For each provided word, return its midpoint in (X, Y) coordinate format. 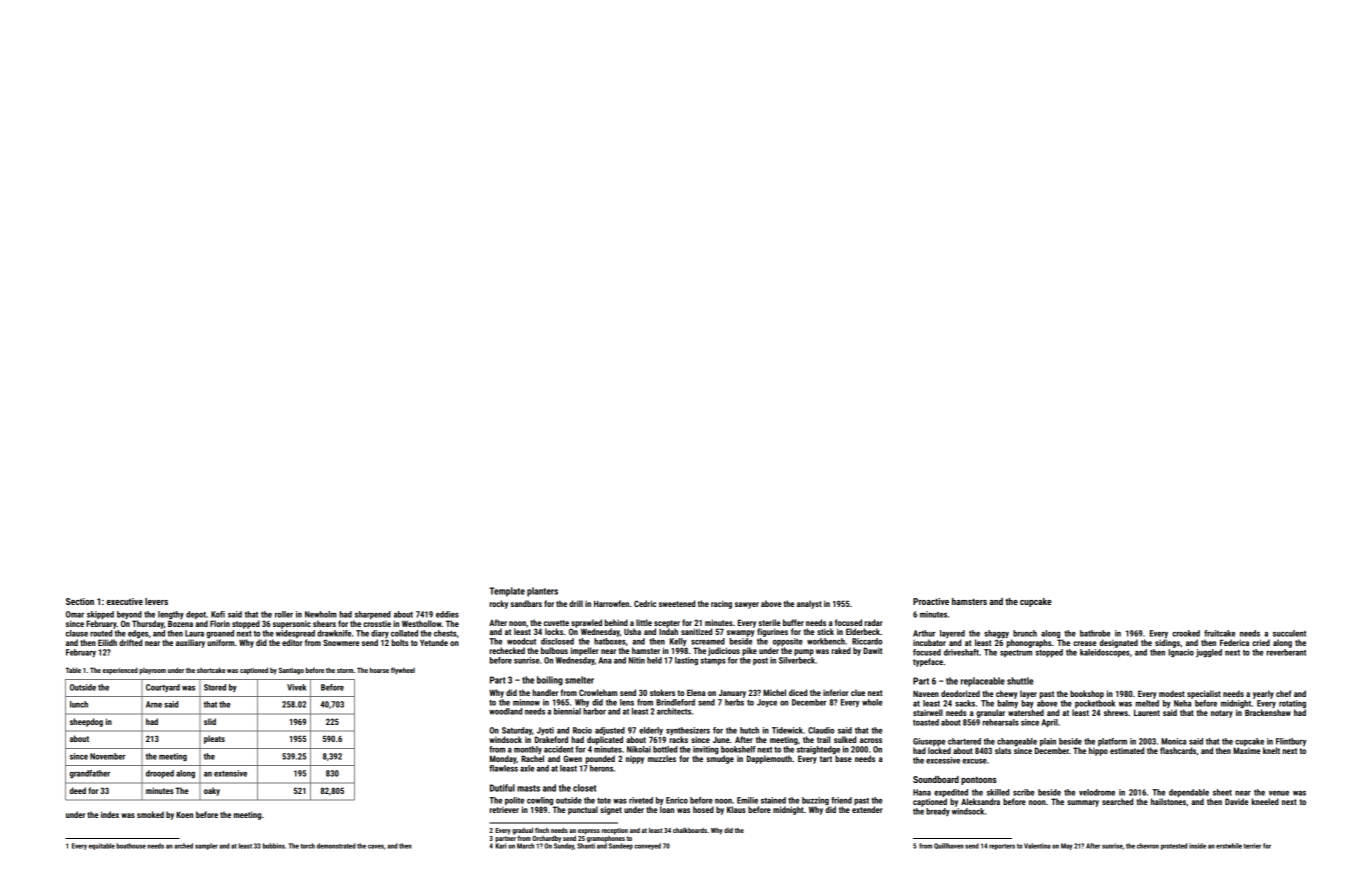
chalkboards (690, 830)
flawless (503, 768)
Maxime (1247, 750)
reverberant (1286, 652)
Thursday (148, 624)
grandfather (90, 774)
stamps (713, 662)
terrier (1252, 846)
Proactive (931, 601)
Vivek (296, 687)
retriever (504, 810)
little (644, 622)
